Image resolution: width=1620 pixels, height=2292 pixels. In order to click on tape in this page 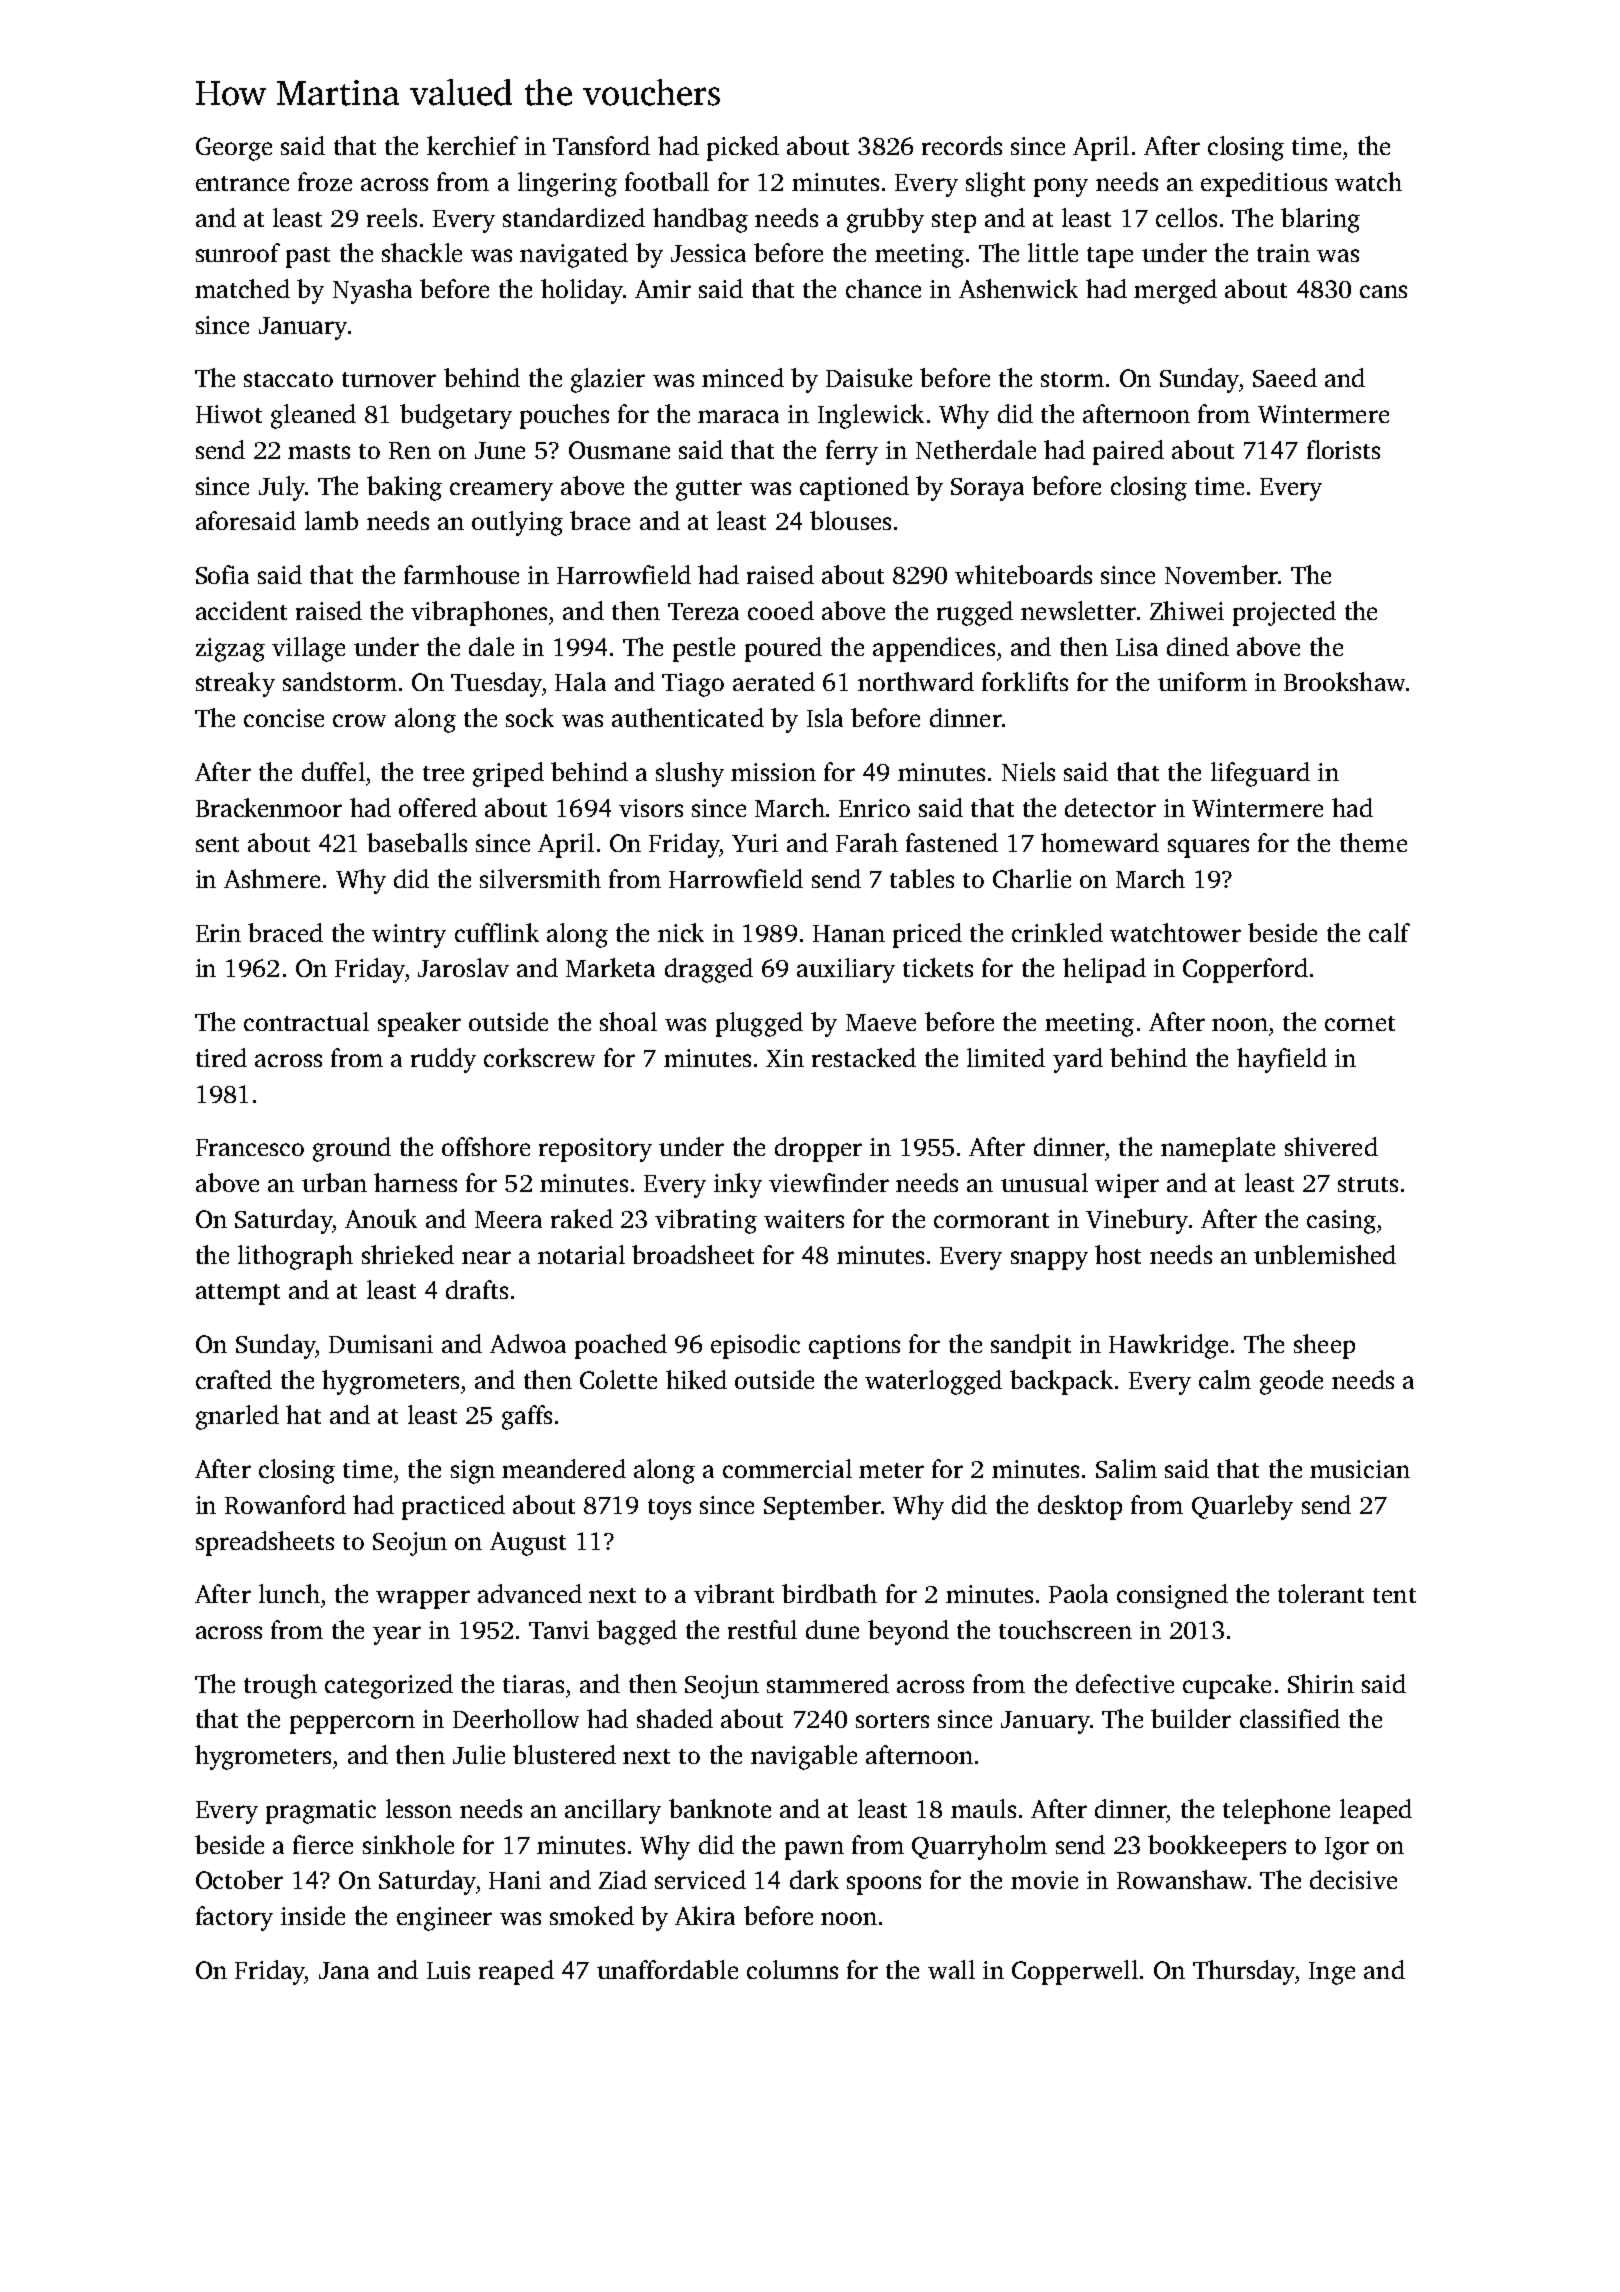, I will do `click(1110, 257)`.
